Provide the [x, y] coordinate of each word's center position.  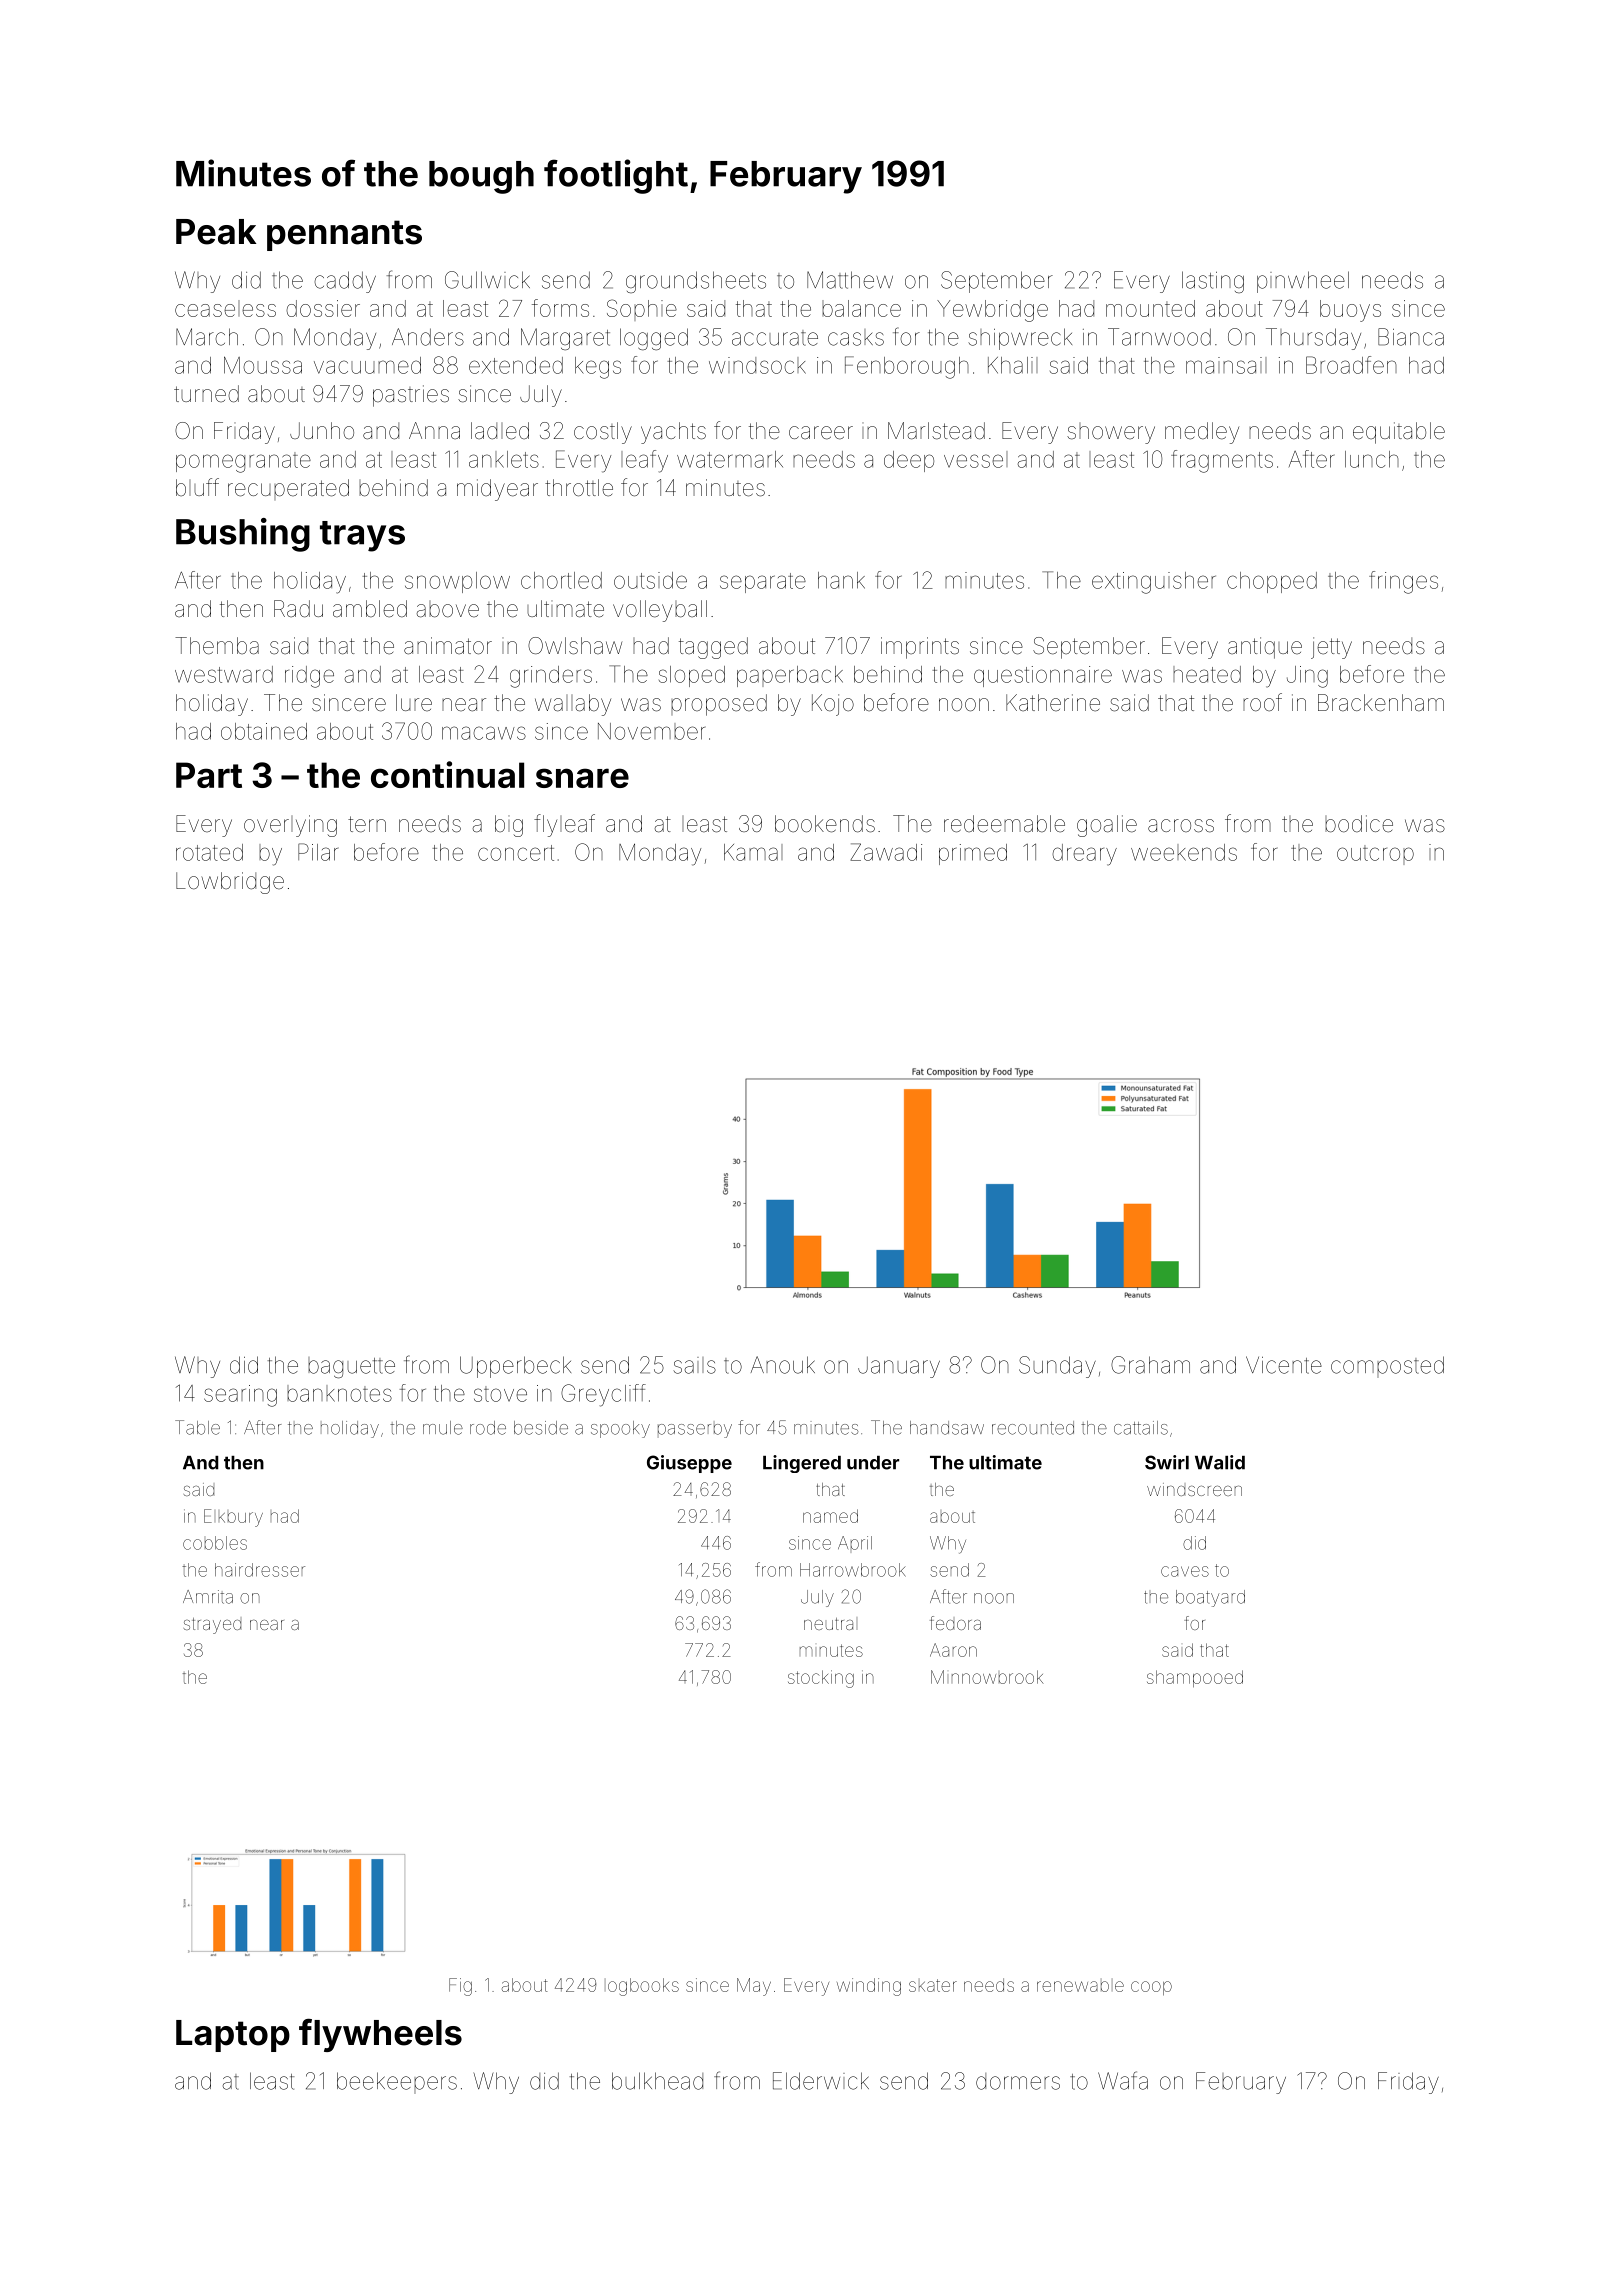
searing [240, 1396]
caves [1185, 1571]
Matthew [850, 280]
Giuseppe [689, 1464]
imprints [920, 648]
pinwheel [1303, 282]
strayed [212, 1626]
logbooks [643, 1987]
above [447, 609]
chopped [1272, 582]
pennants [344, 235]
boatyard [1210, 1598]
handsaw [947, 1428]
